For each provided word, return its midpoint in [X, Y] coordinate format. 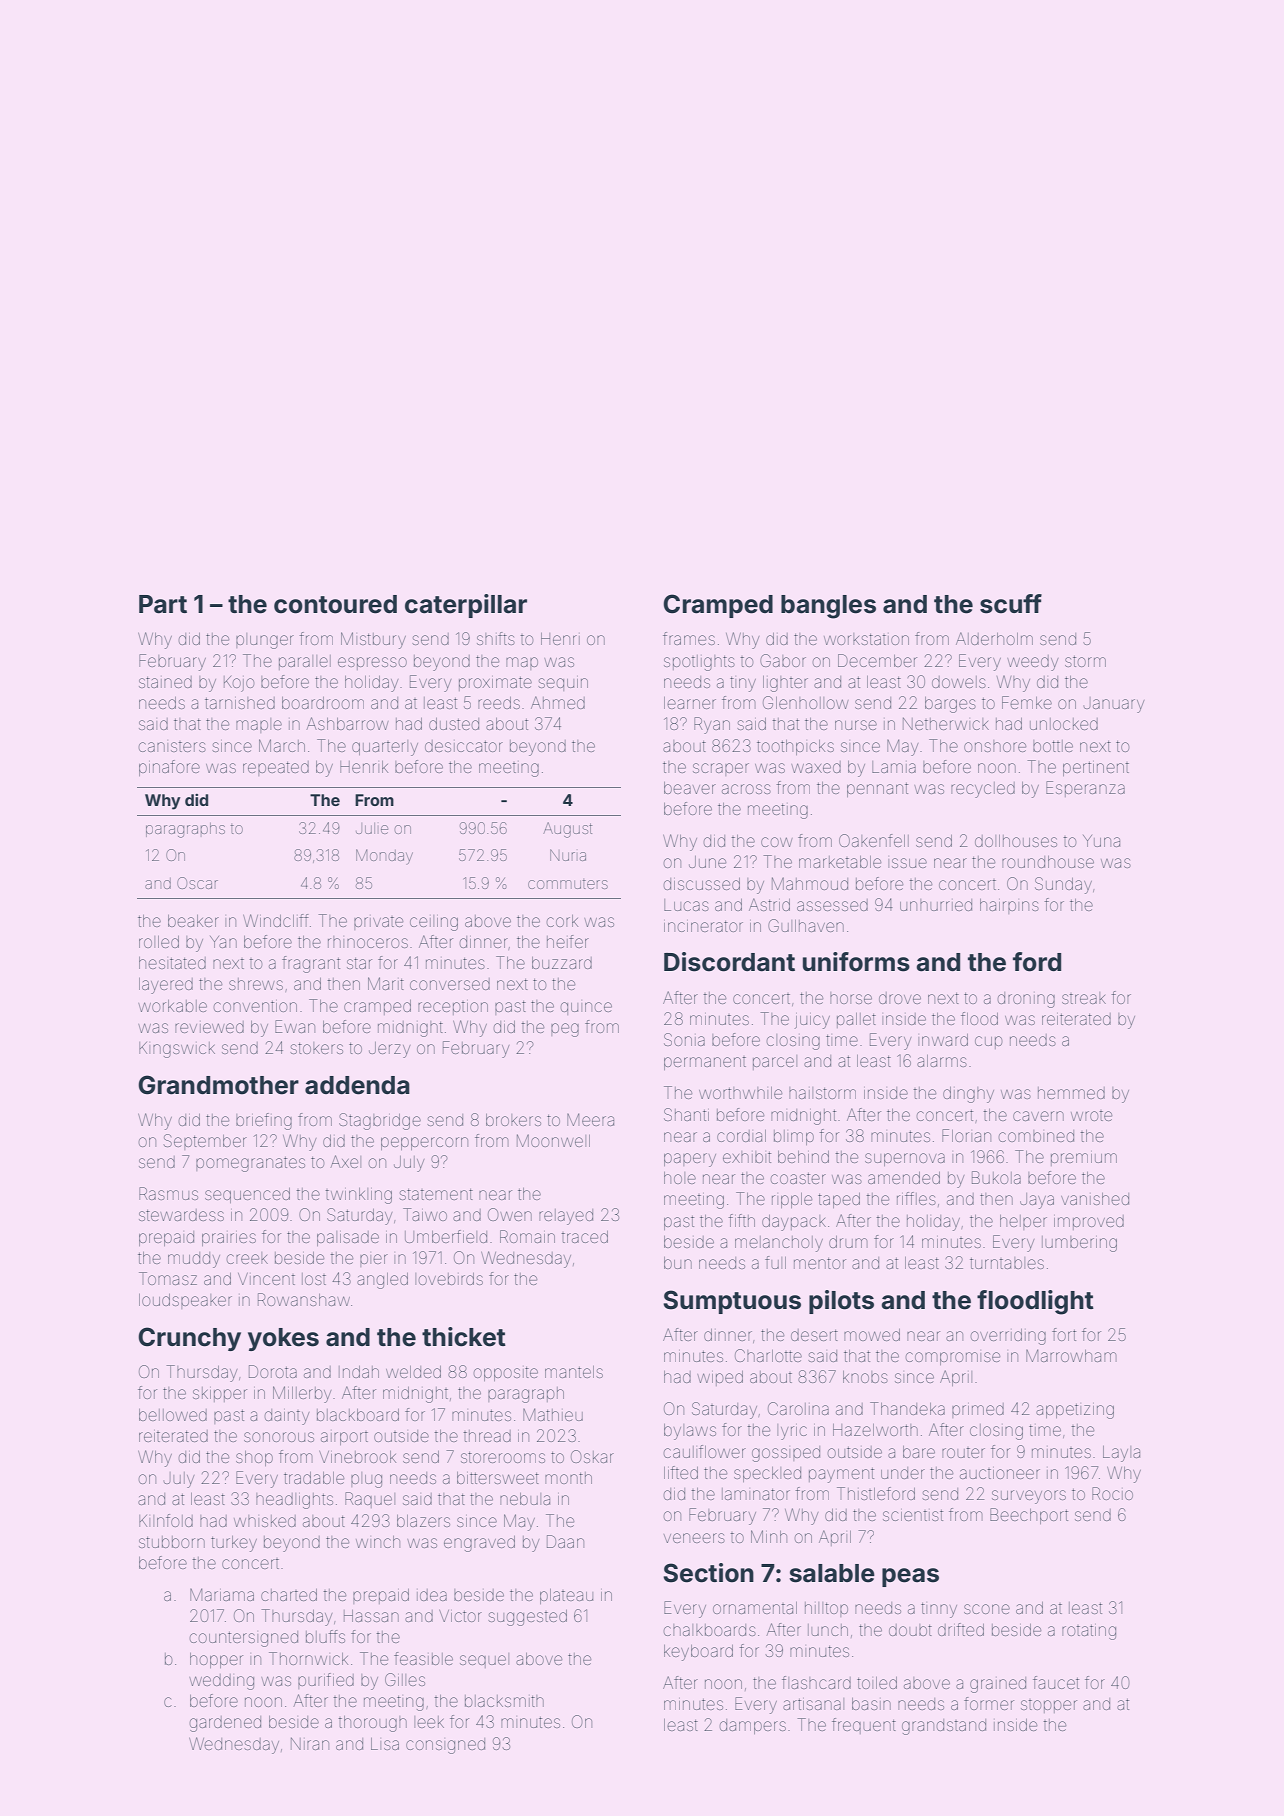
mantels [574, 1372]
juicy [812, 1022]
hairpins [1009, 906]
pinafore [169, 768]
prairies [229, 1239]
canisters [172, 747]
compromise [953, 1358]
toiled [877, 1683]
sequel [484, 1660]
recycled [983, 790]
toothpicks [795, 747]
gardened [225, 1724]
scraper [721, 769]
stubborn [172, 1542]
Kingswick [177, 1050]
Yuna [1101, 841]
